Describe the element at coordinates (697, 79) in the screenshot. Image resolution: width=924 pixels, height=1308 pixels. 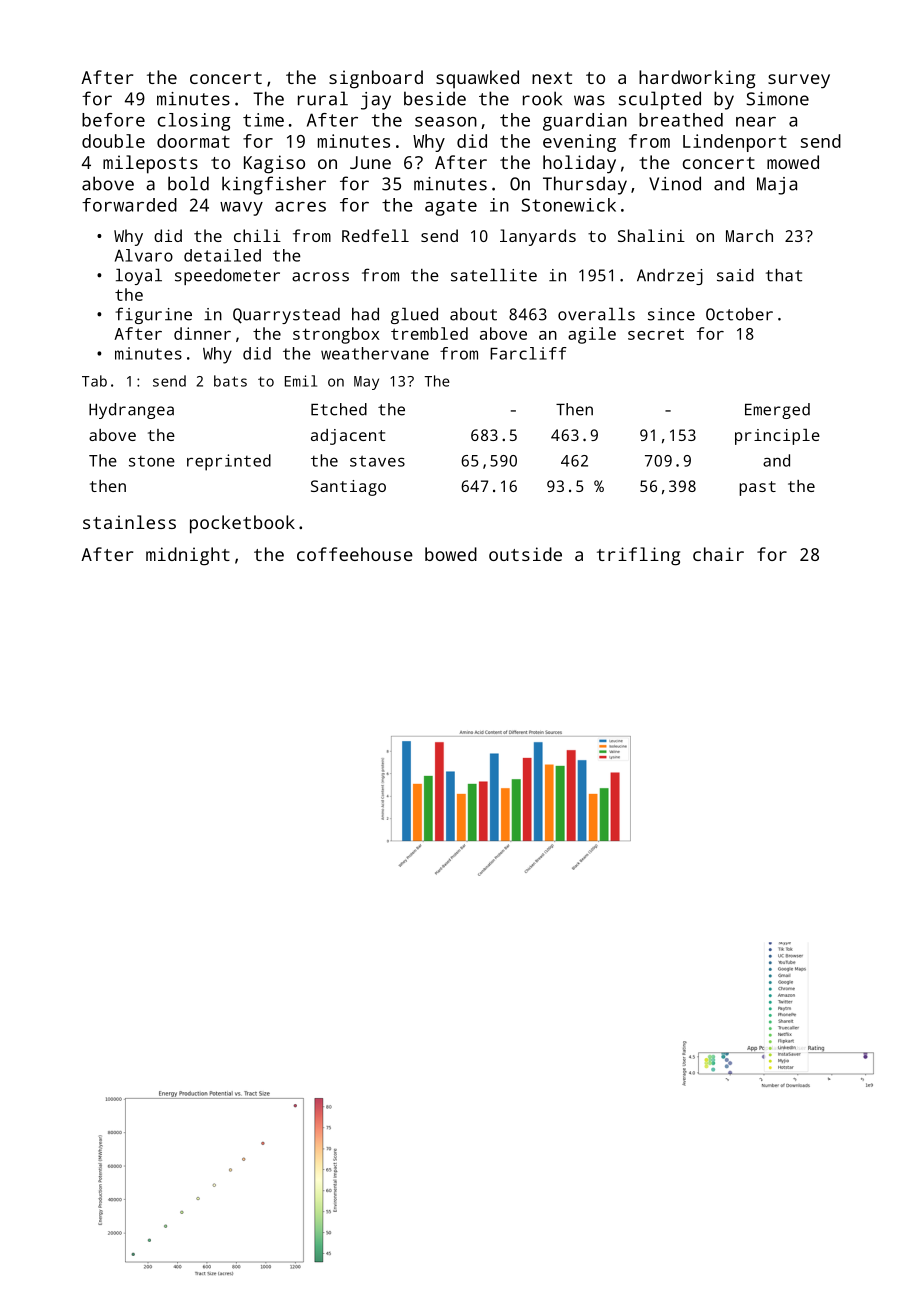
I see `hardworking` at that location.
